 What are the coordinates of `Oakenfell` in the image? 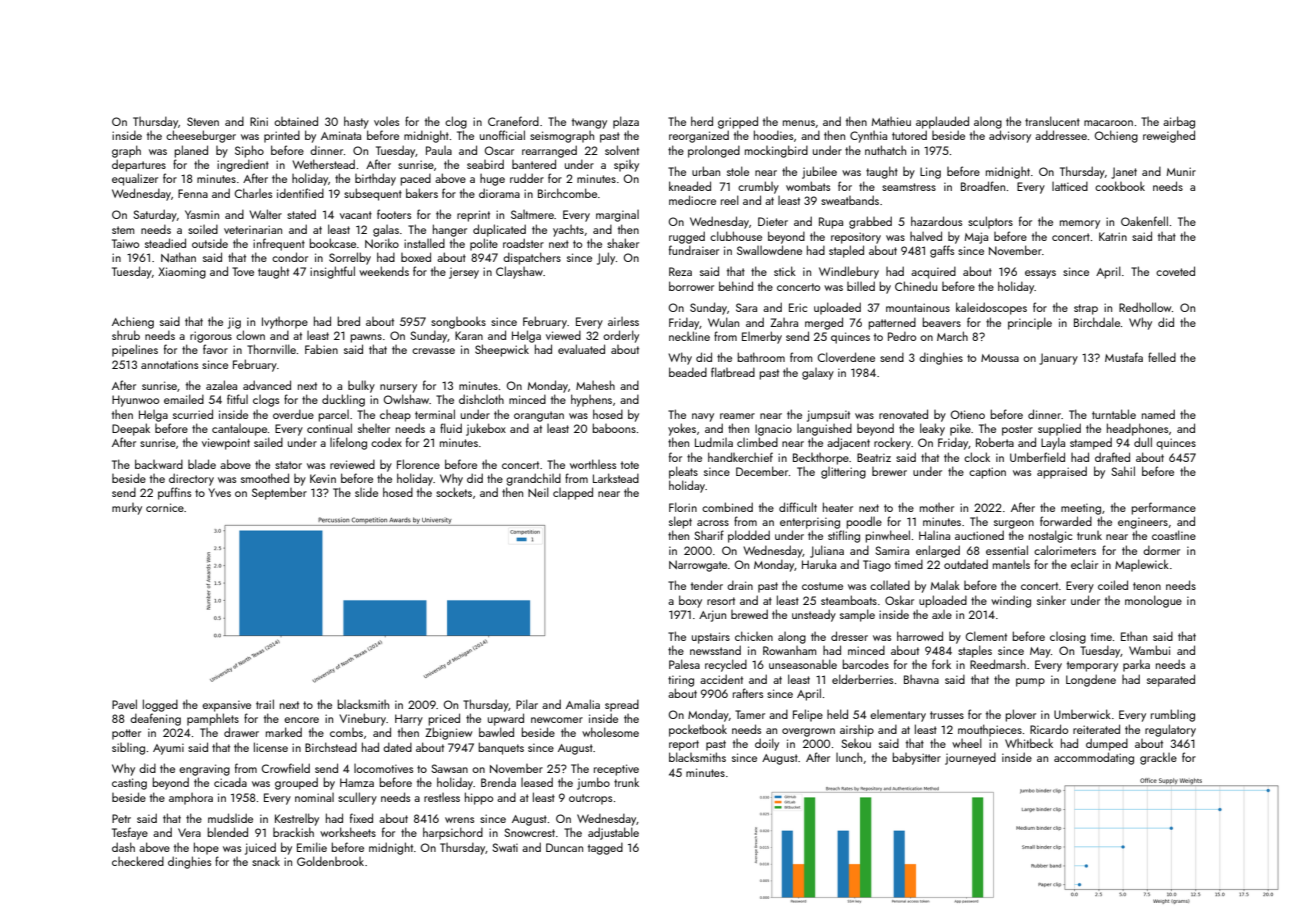 It's located at (1144, 221).
